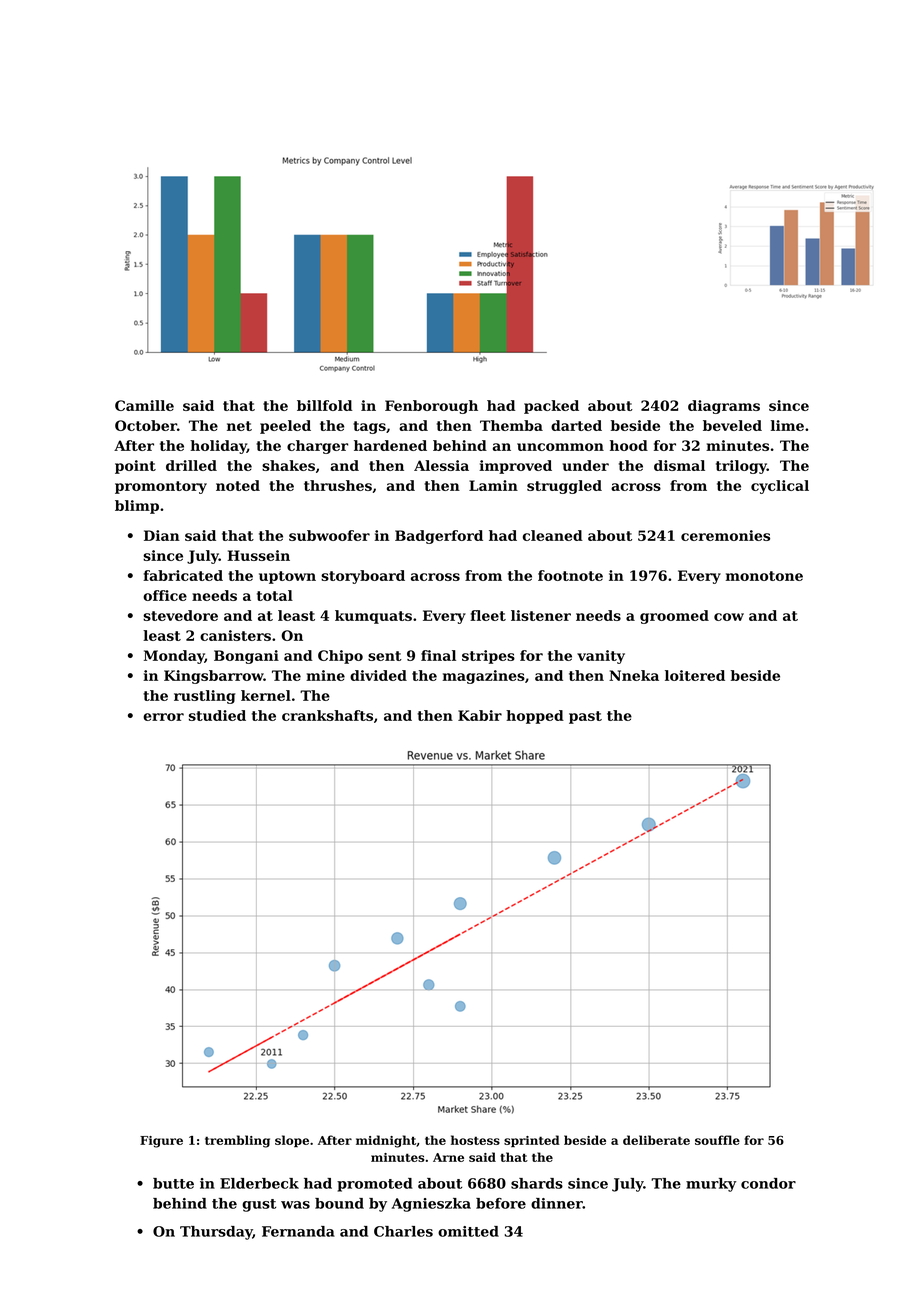 This screenshot has width=924, height=1308. What do you see at coordinates (163, 717) in the screenshot?
I see `error` at bounding box center [163, 717].
